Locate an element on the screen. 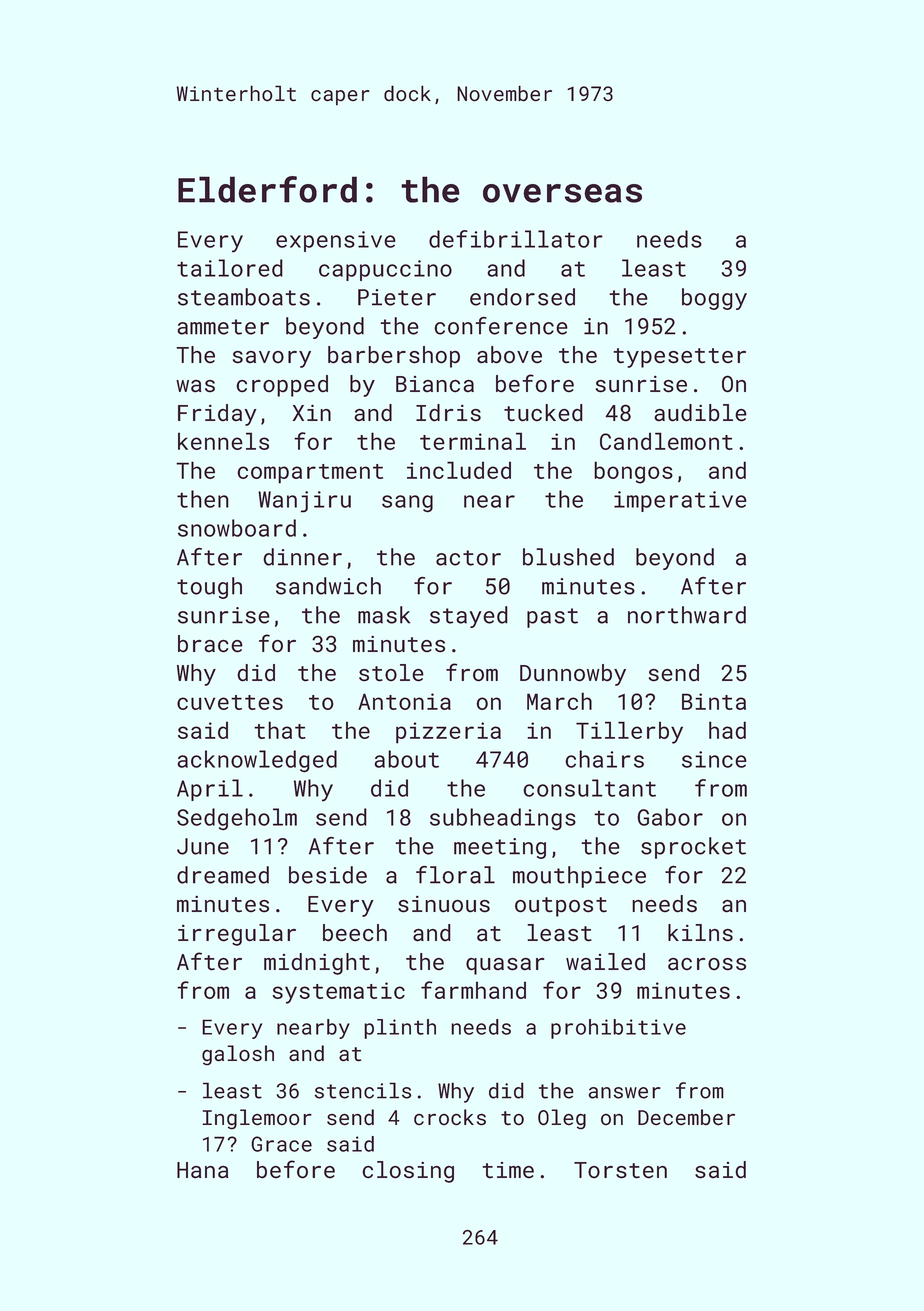  beside is located at coordinates (328, 875).
